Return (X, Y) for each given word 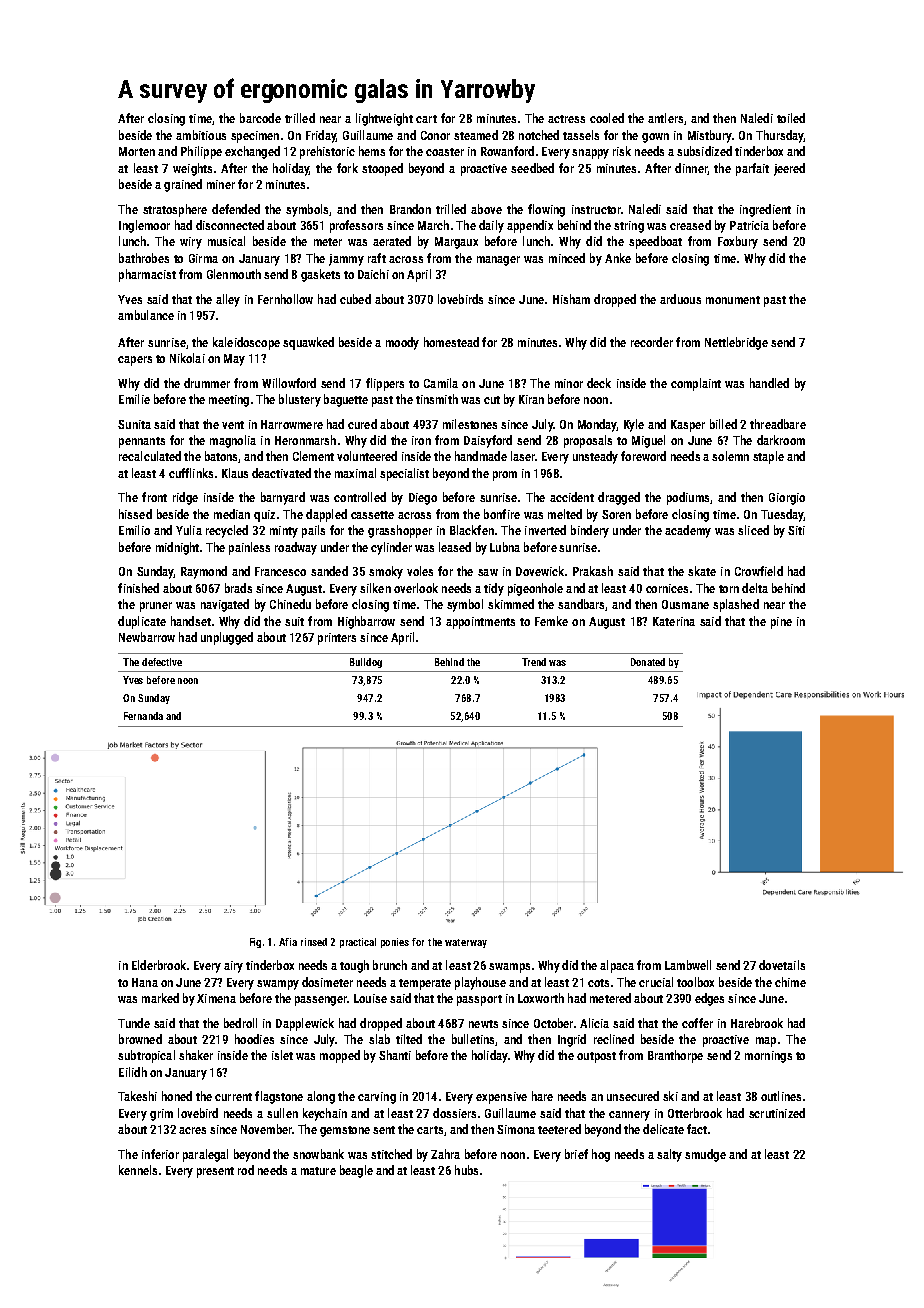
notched (539, 135)
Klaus (235, 473)
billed (723, 424)
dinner (691, 168)
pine (781, 623)
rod (246, 1170)
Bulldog (366, 663)
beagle (356, 1171)
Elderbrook (159, 965)
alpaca (617, 966)
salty (669, 1155)
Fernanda (143, 716)
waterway (466, 943)
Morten (137, 151)
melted (565, 514)
